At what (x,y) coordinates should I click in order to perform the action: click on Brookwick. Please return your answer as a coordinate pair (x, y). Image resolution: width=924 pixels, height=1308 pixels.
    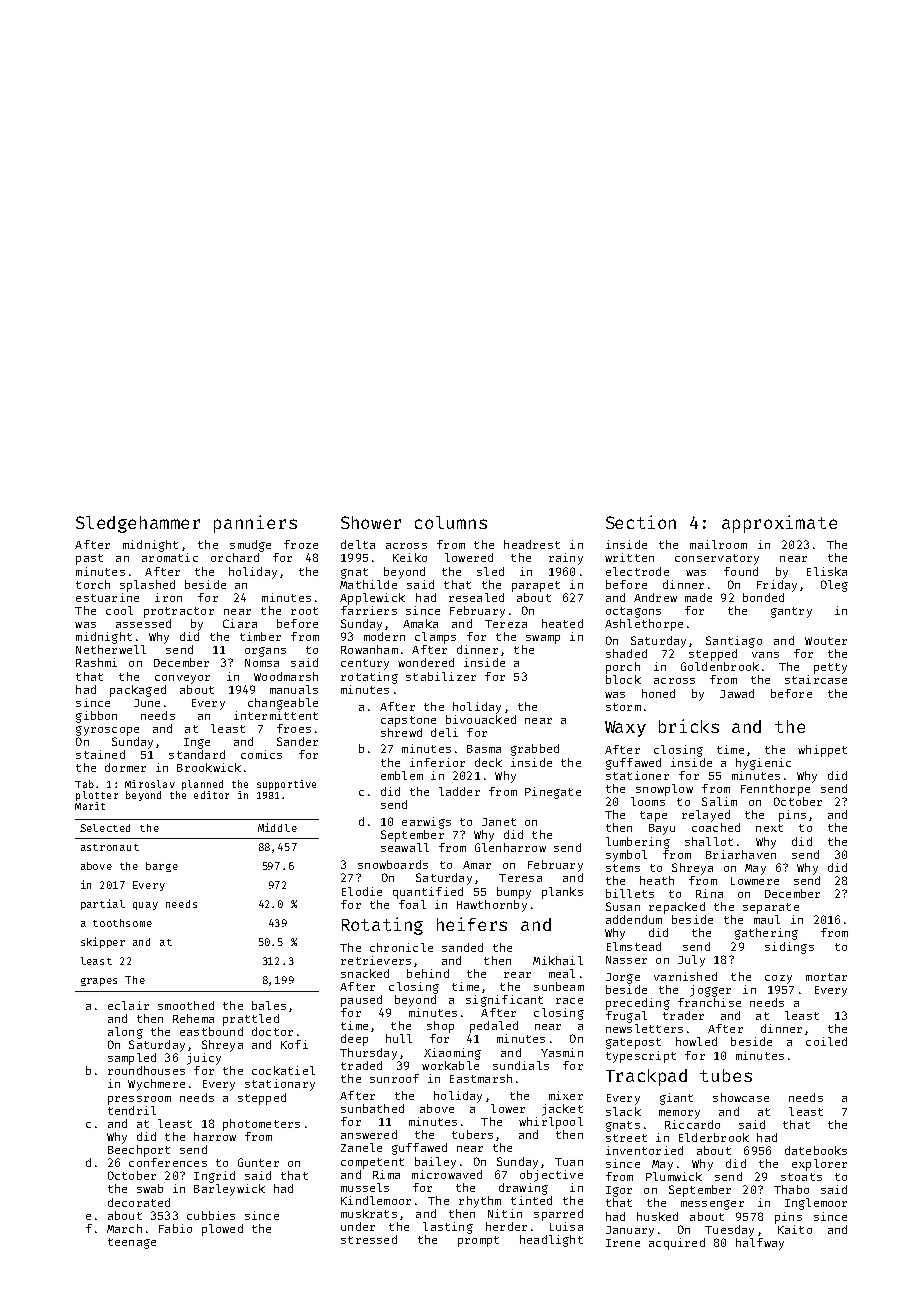
    Looking at the image, I should click on (209, 767).
